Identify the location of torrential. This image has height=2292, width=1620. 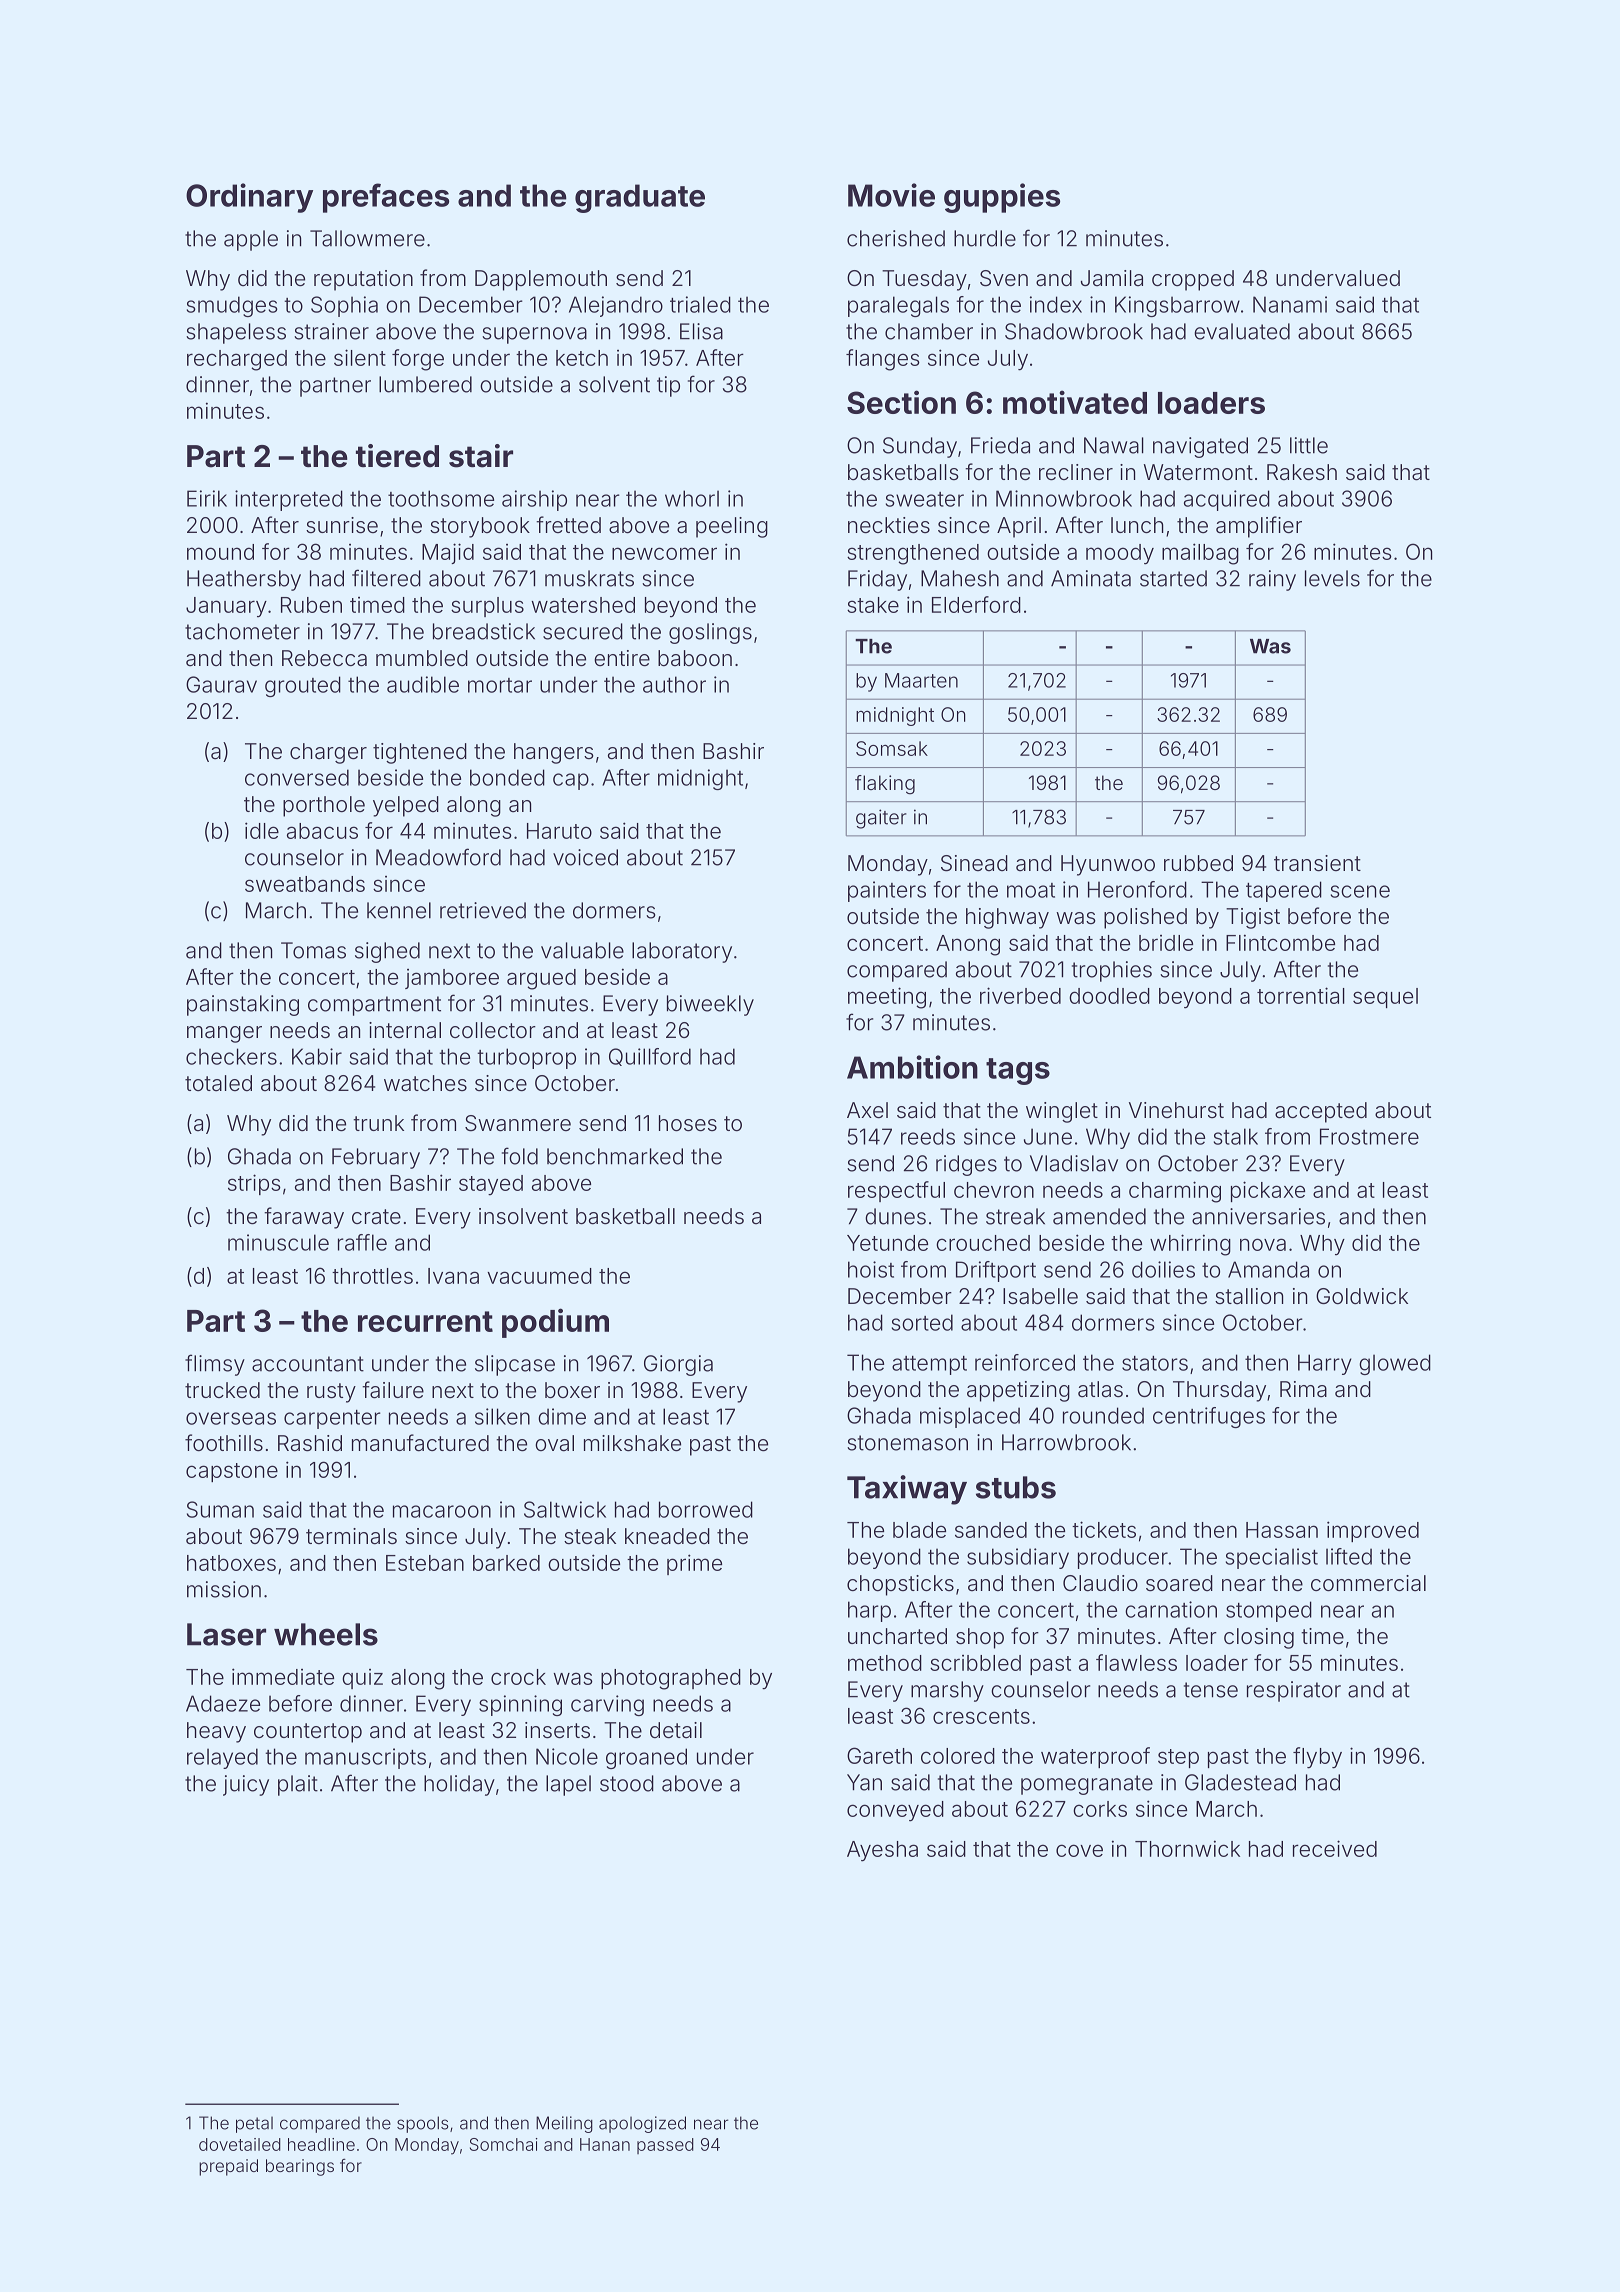
(1301, 995).
